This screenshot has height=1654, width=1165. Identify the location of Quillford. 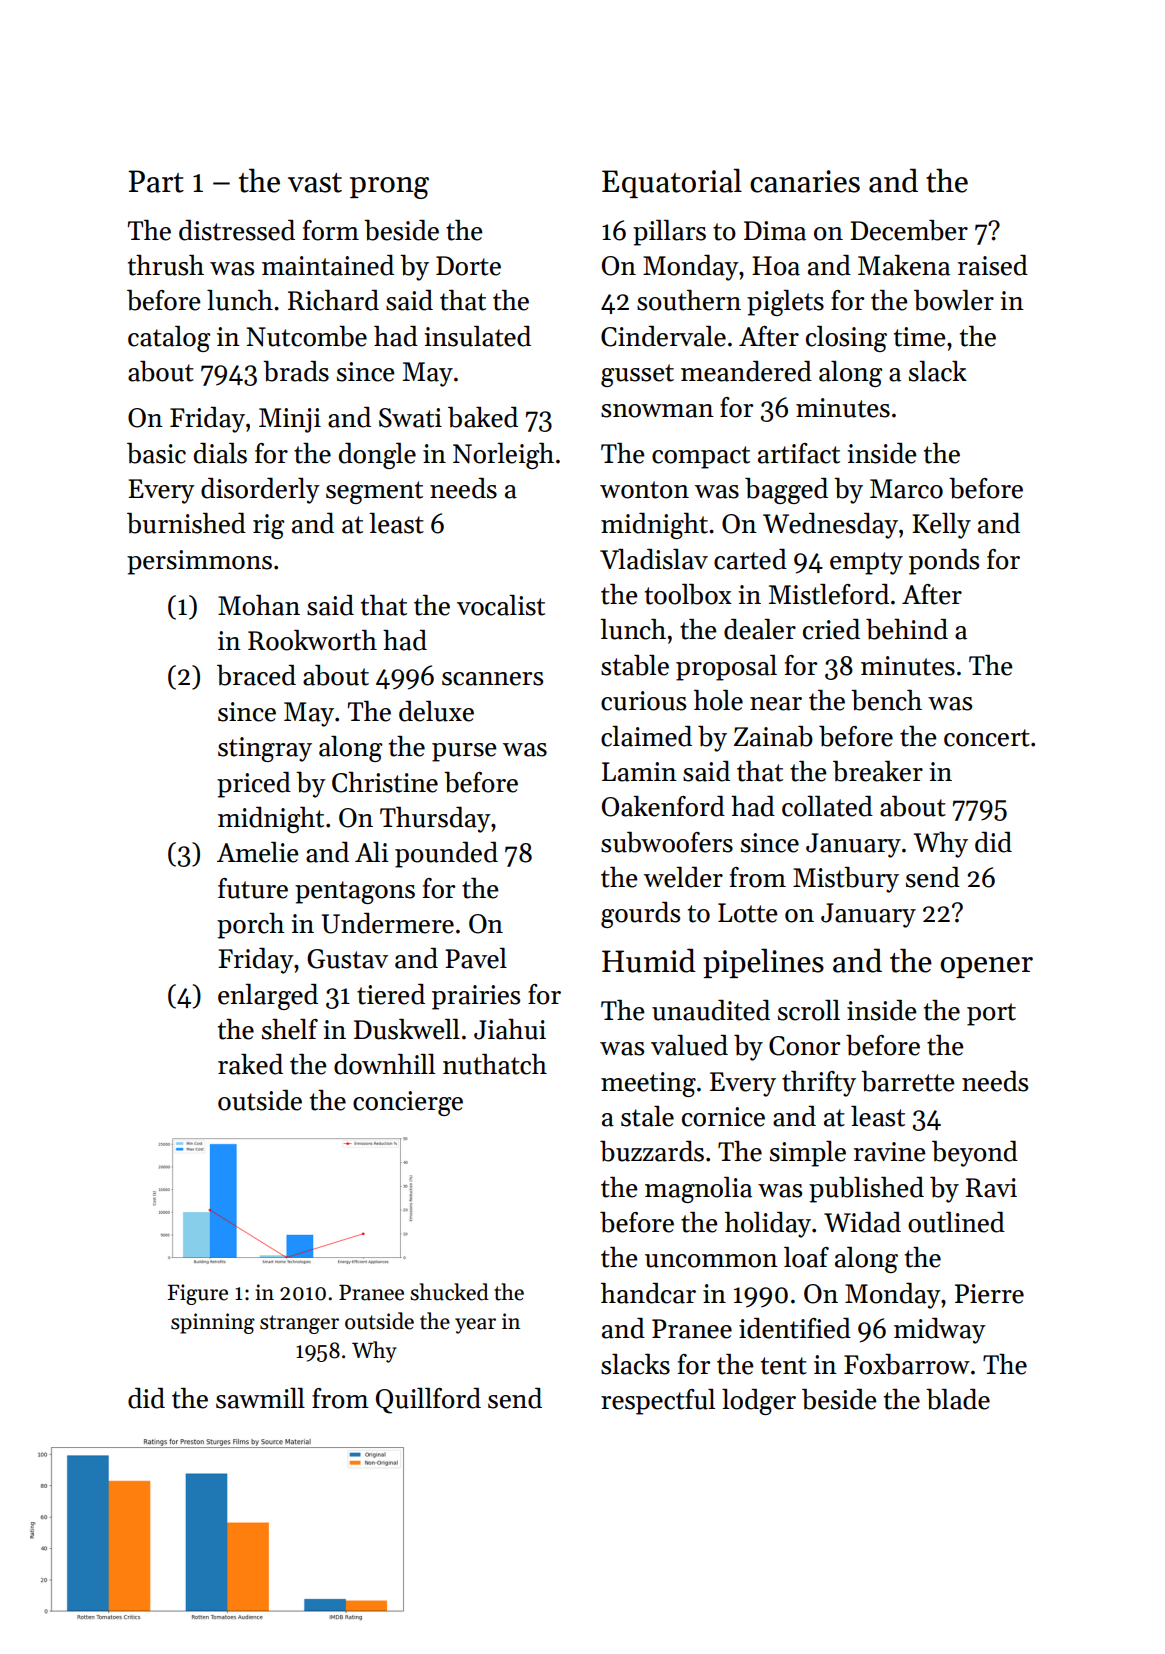
(428, 1401).
